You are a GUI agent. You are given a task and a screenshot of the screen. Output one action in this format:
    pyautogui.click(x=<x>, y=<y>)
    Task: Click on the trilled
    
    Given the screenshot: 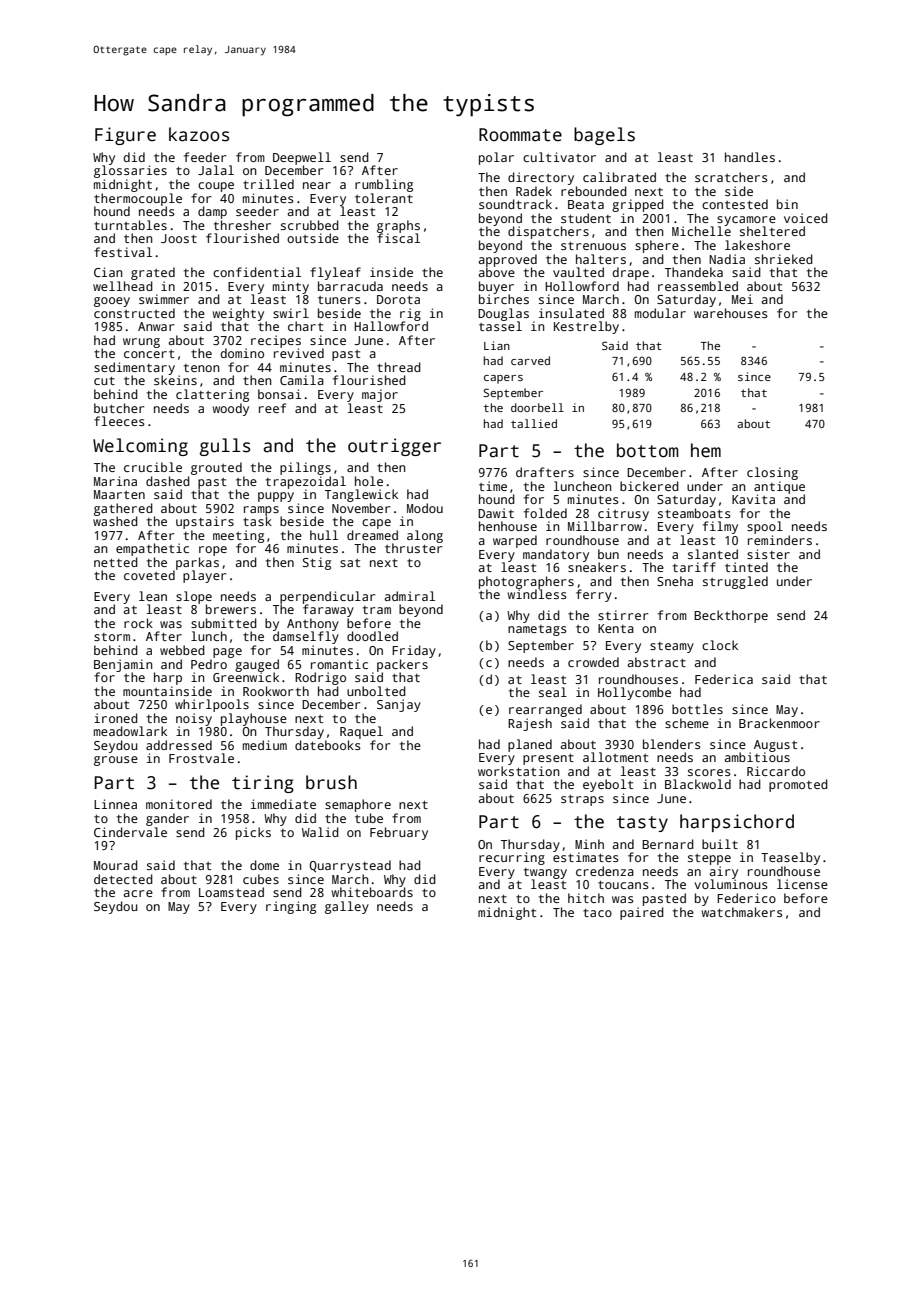 What is the action you would take?
    pyautogui.click(x=268, y=184)
